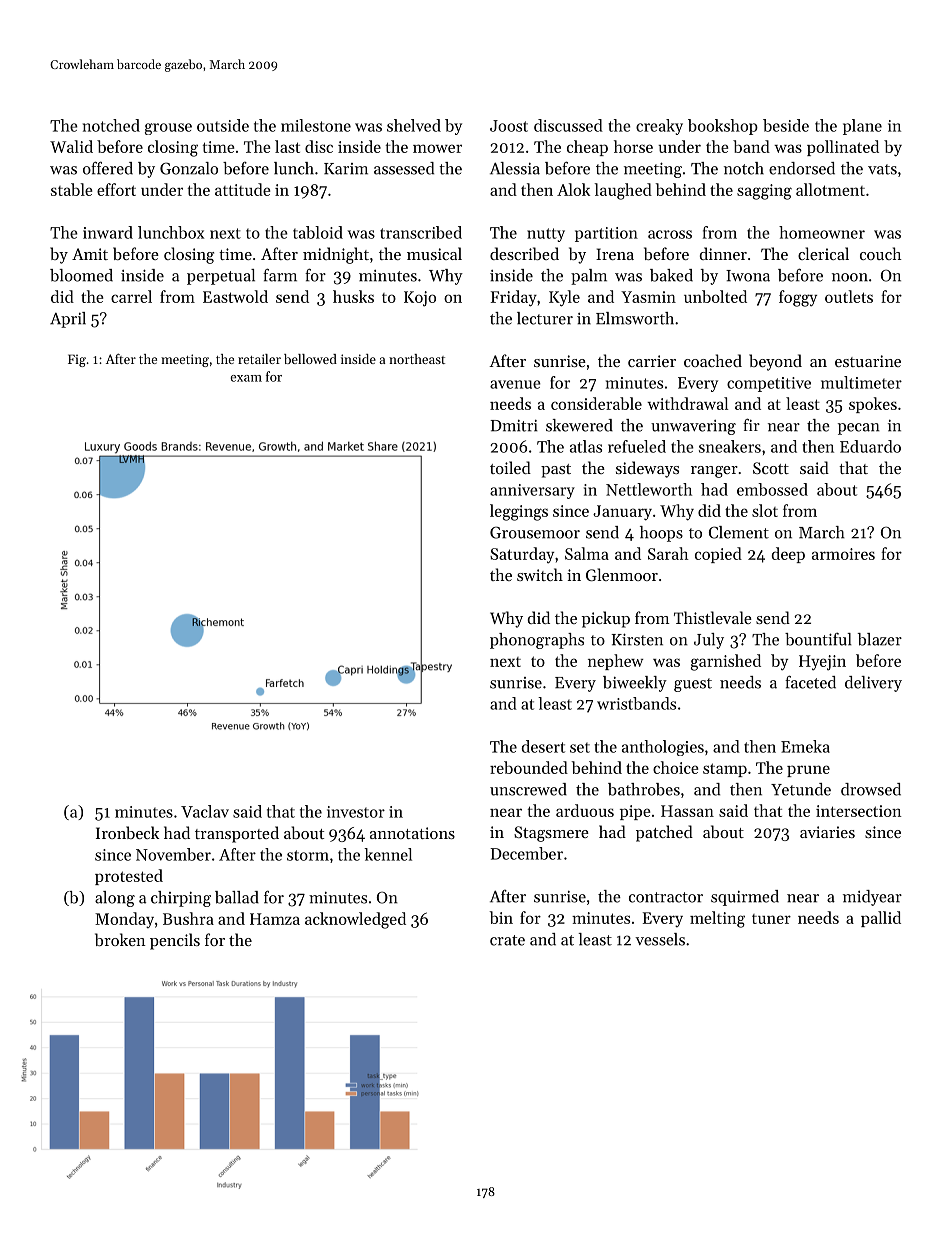  I want to click on broken, so click(120, 939).
